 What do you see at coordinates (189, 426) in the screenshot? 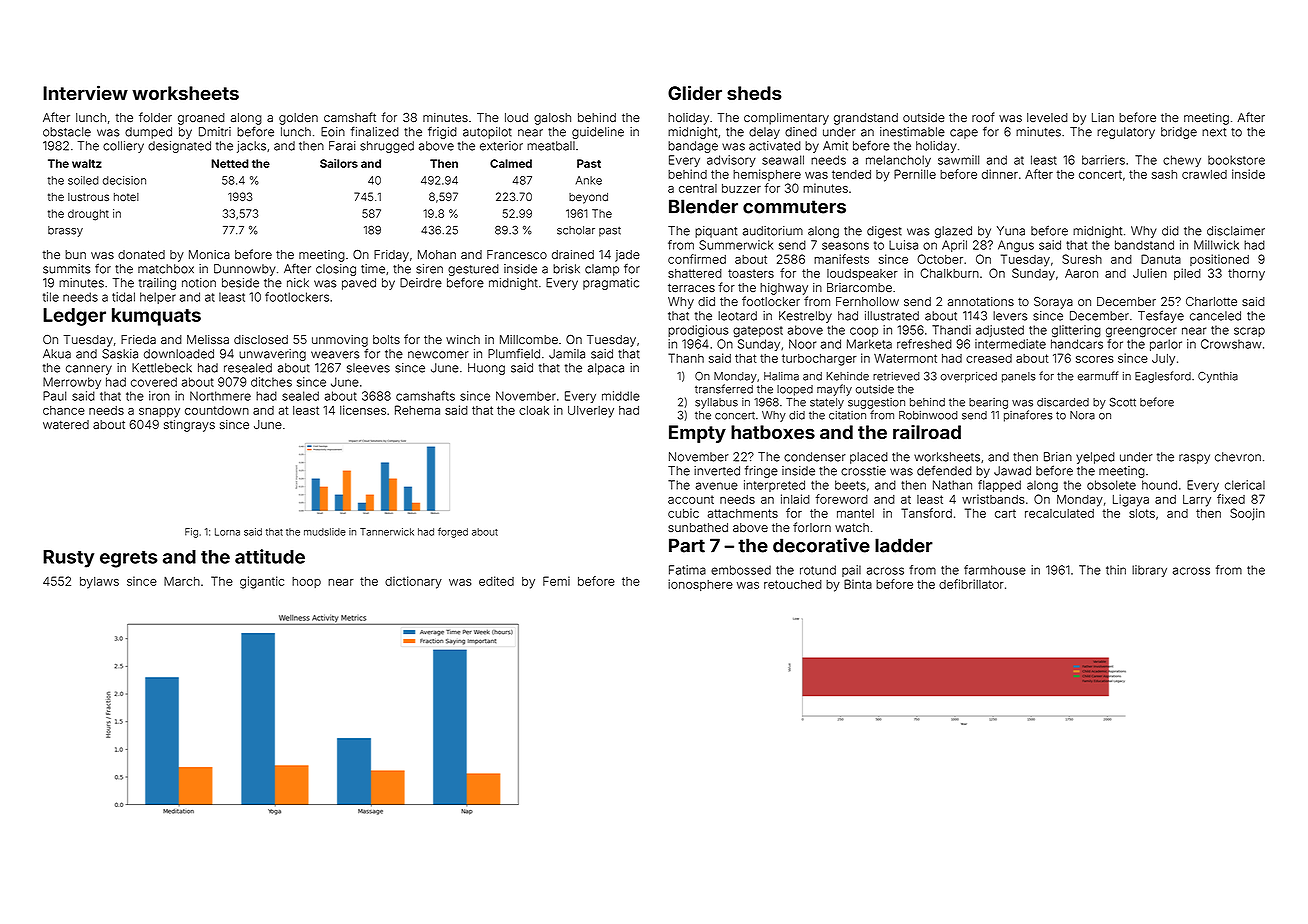
I see `stingrays` at bounding box center [189, 426].
